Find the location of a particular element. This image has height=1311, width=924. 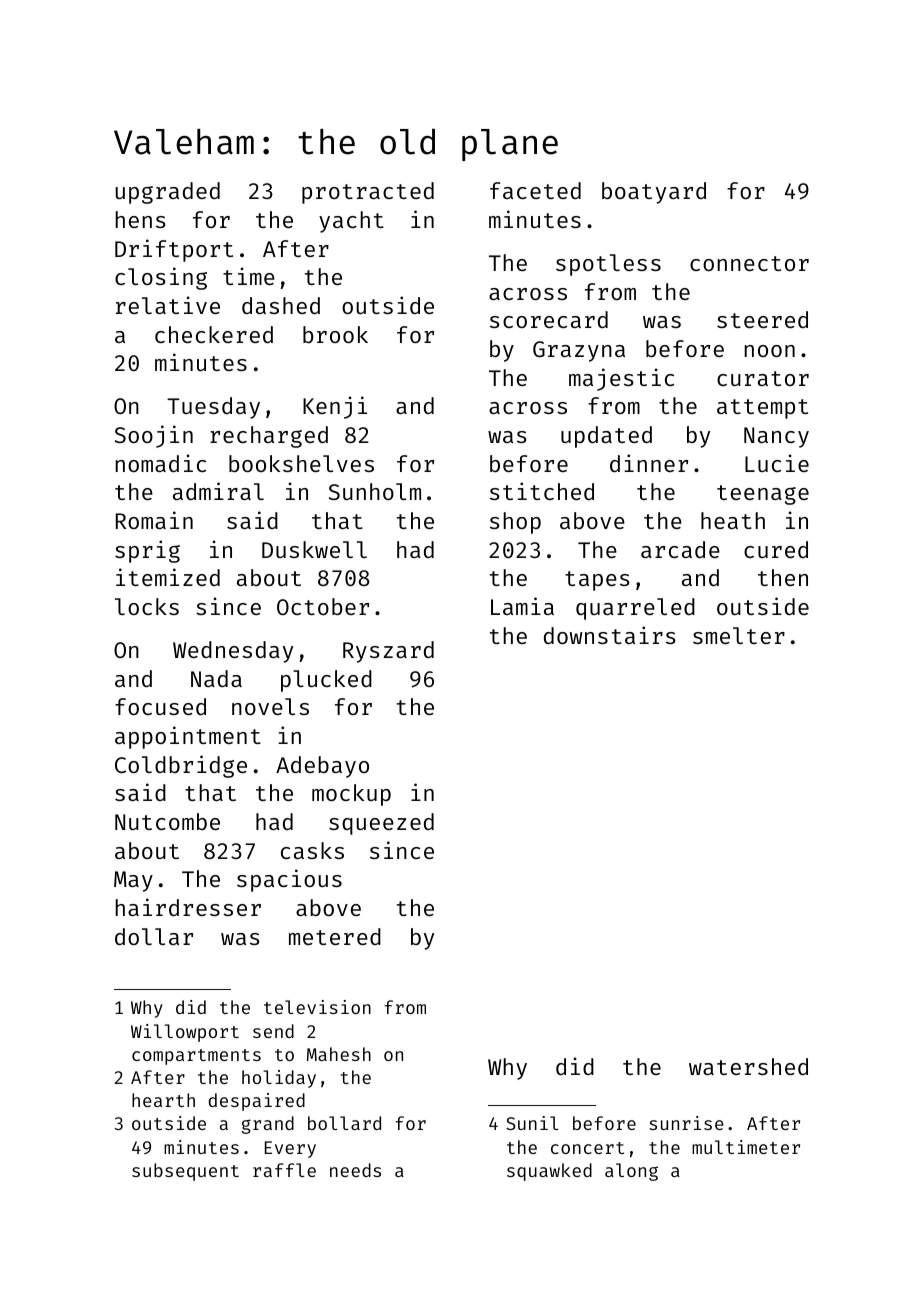

hearth is located at coordinates (163, 1100).
